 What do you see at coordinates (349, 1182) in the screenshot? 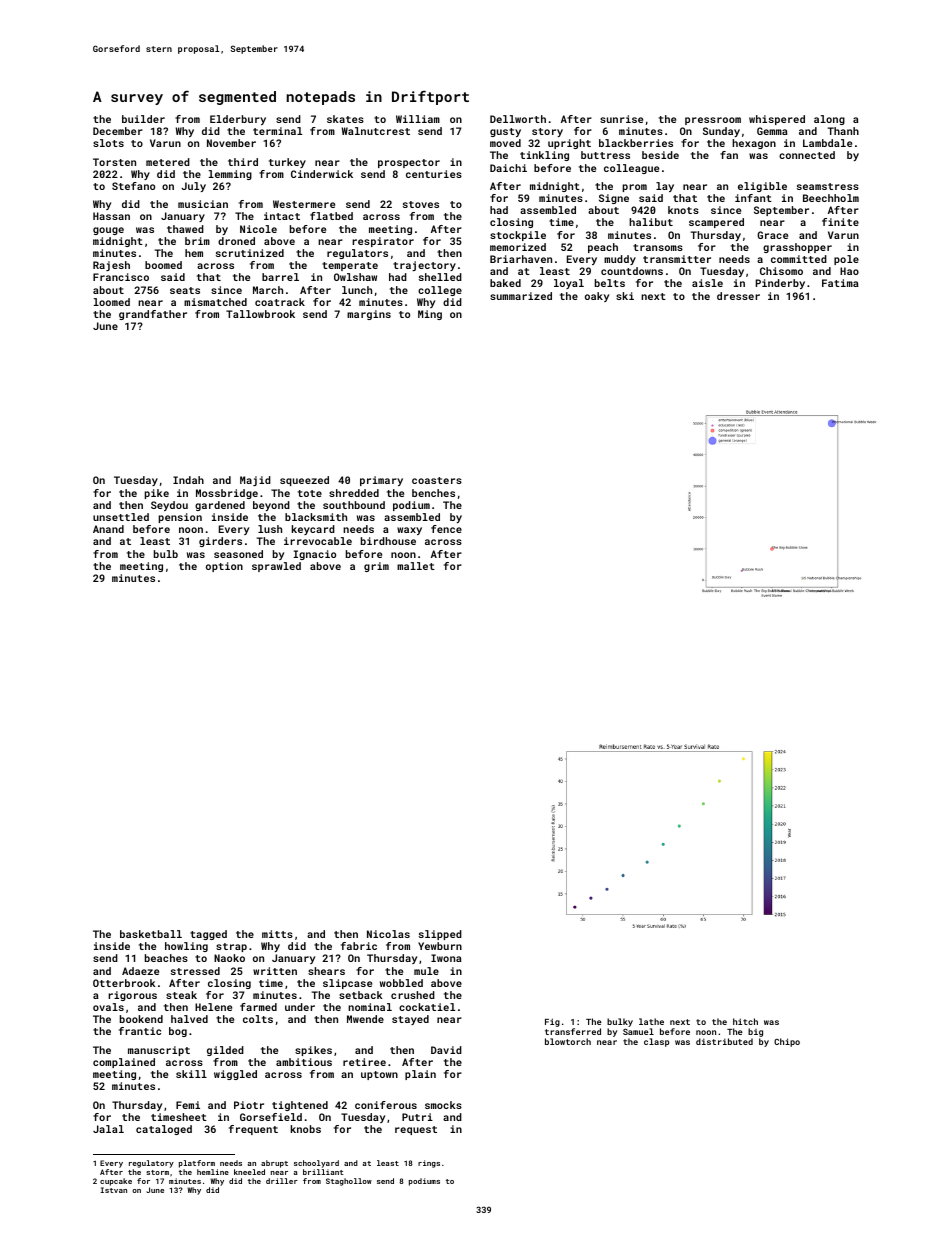
I see `Staghollow` at bounding box center [349, 1182].
